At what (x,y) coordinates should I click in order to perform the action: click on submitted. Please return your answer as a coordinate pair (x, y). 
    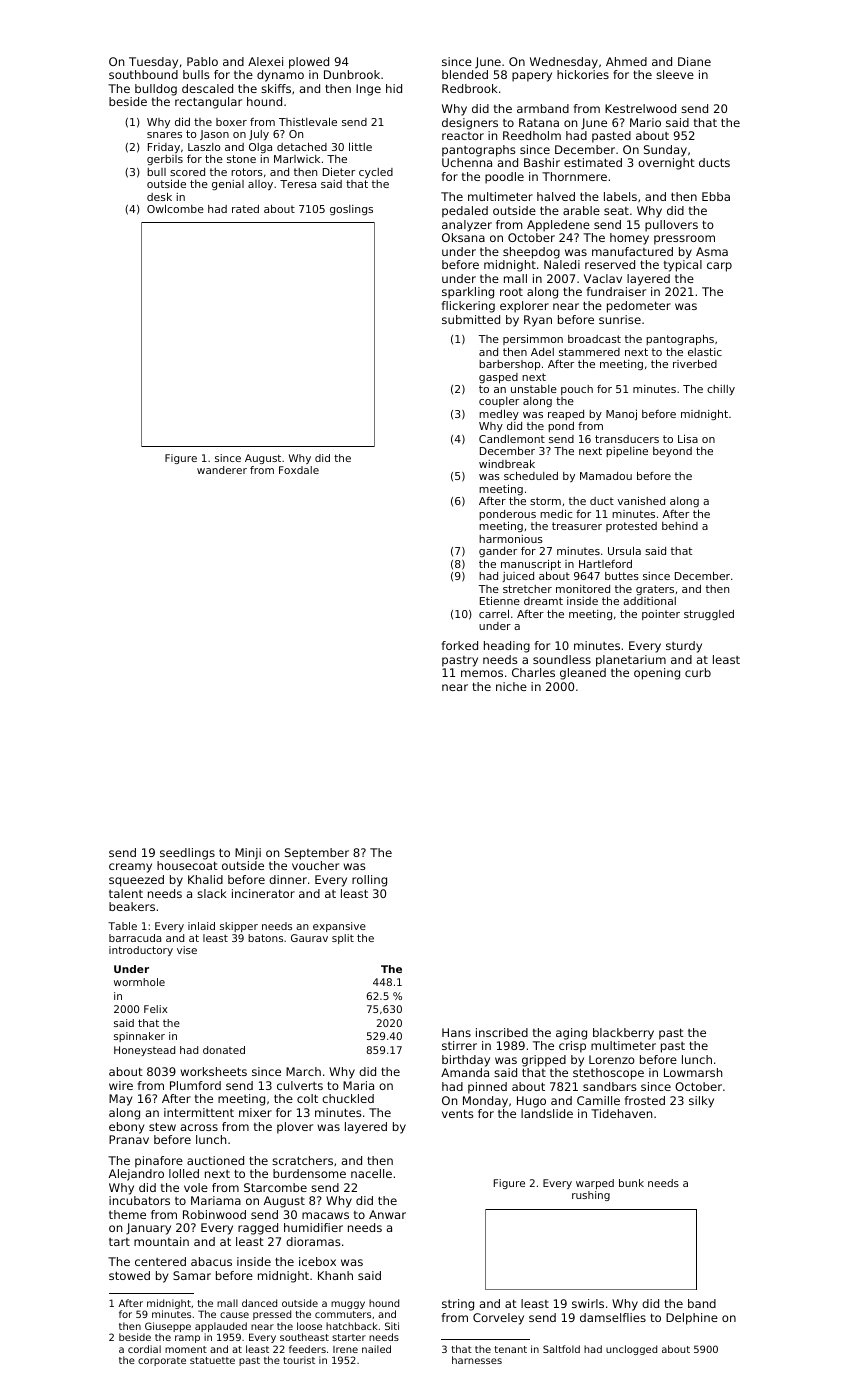
    Looking at the image, I should click on (471, 319).
